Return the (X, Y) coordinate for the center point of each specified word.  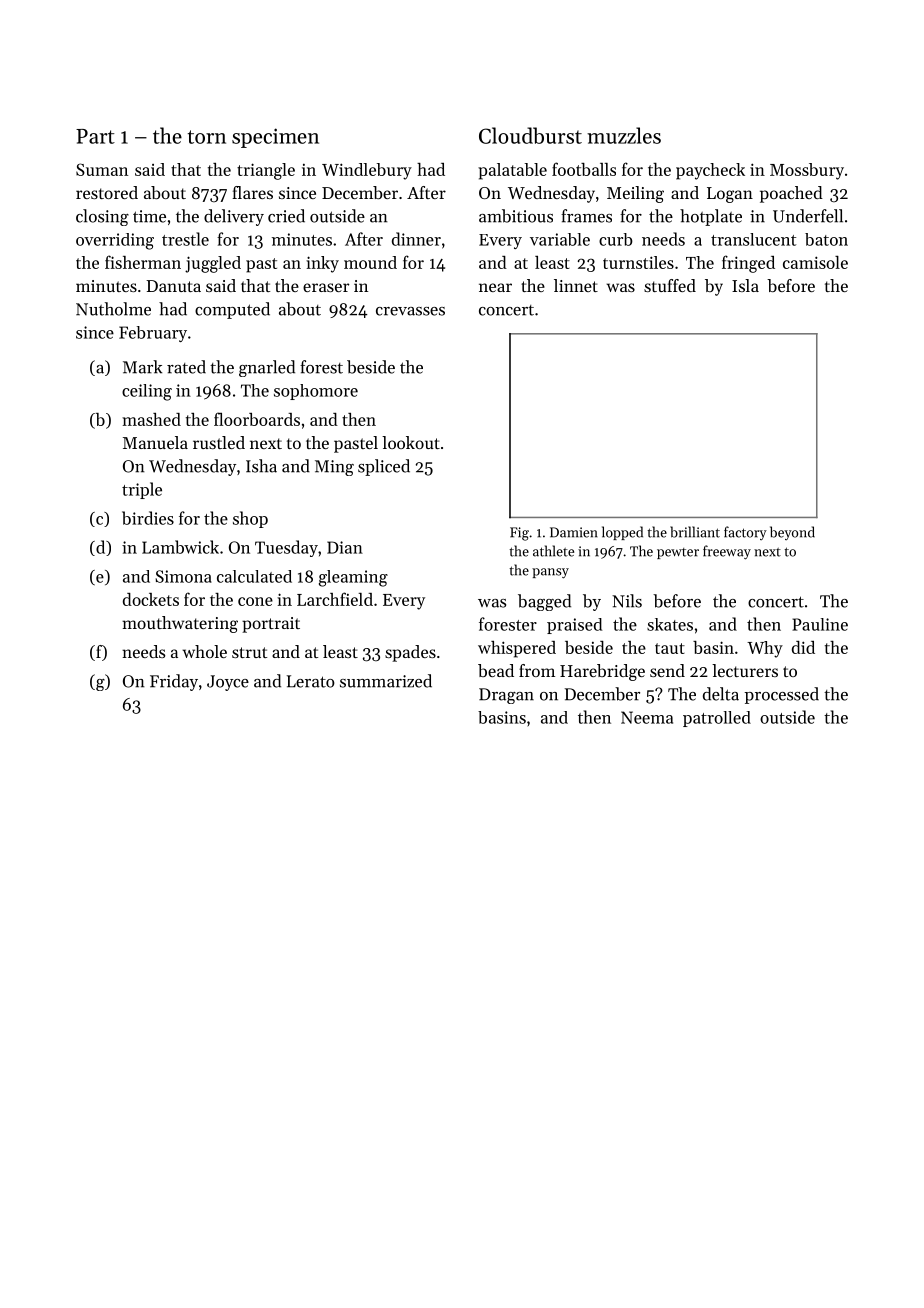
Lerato (311, 681)
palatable (512, 171)
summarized (386, 681)
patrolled (717, 719)
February (153, 334)
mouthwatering (180, 624)
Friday (174, 682)
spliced (384, 467)
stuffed (670, 285)
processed (782, 695)
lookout (411, 442)
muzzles (624, 135)
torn (207, 137)
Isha (261, 466)
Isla (745, 285)
